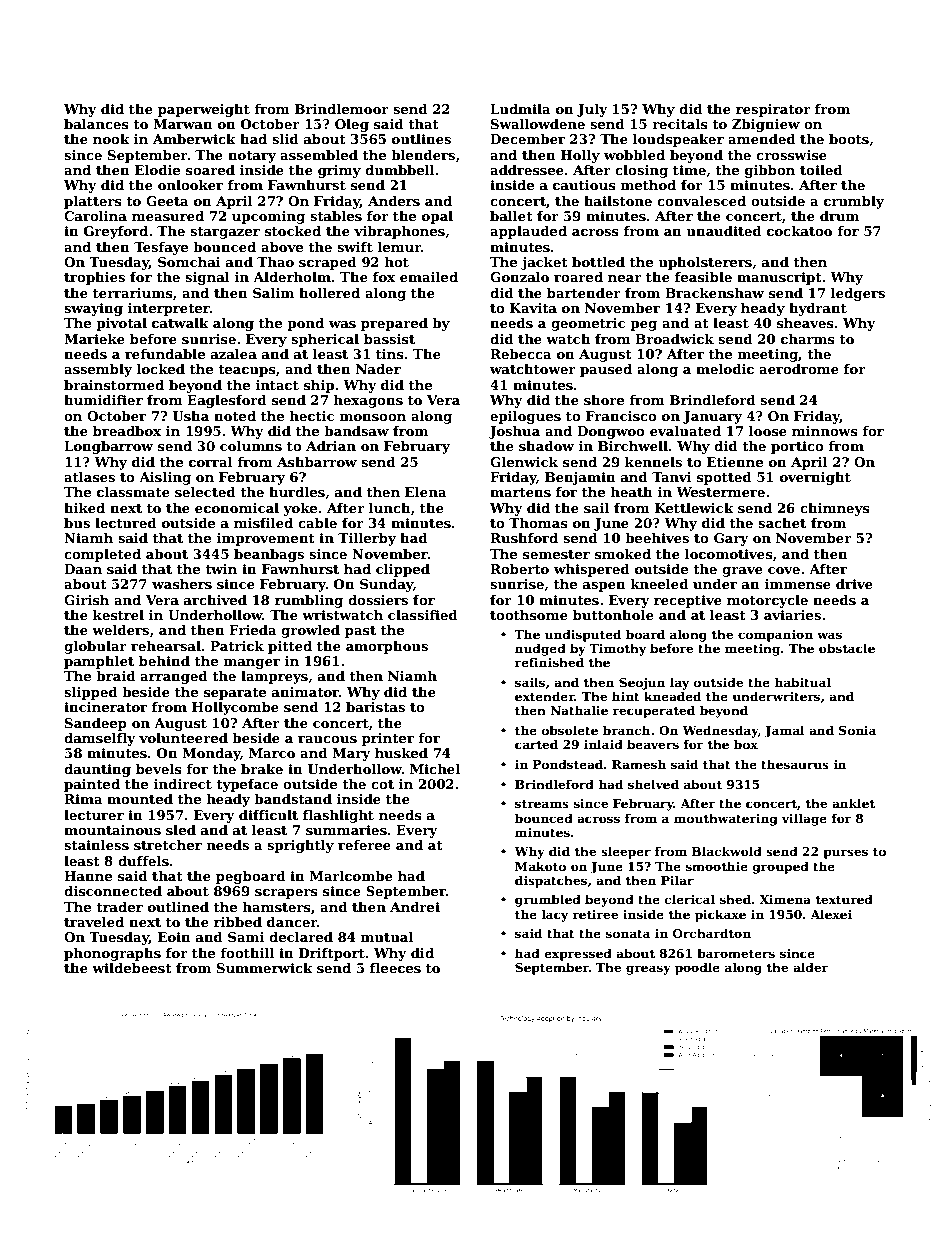 The image size is (952, 1233). Describe the element at coordinates (277, 907) in the page. I see `hamsters` at that location.
